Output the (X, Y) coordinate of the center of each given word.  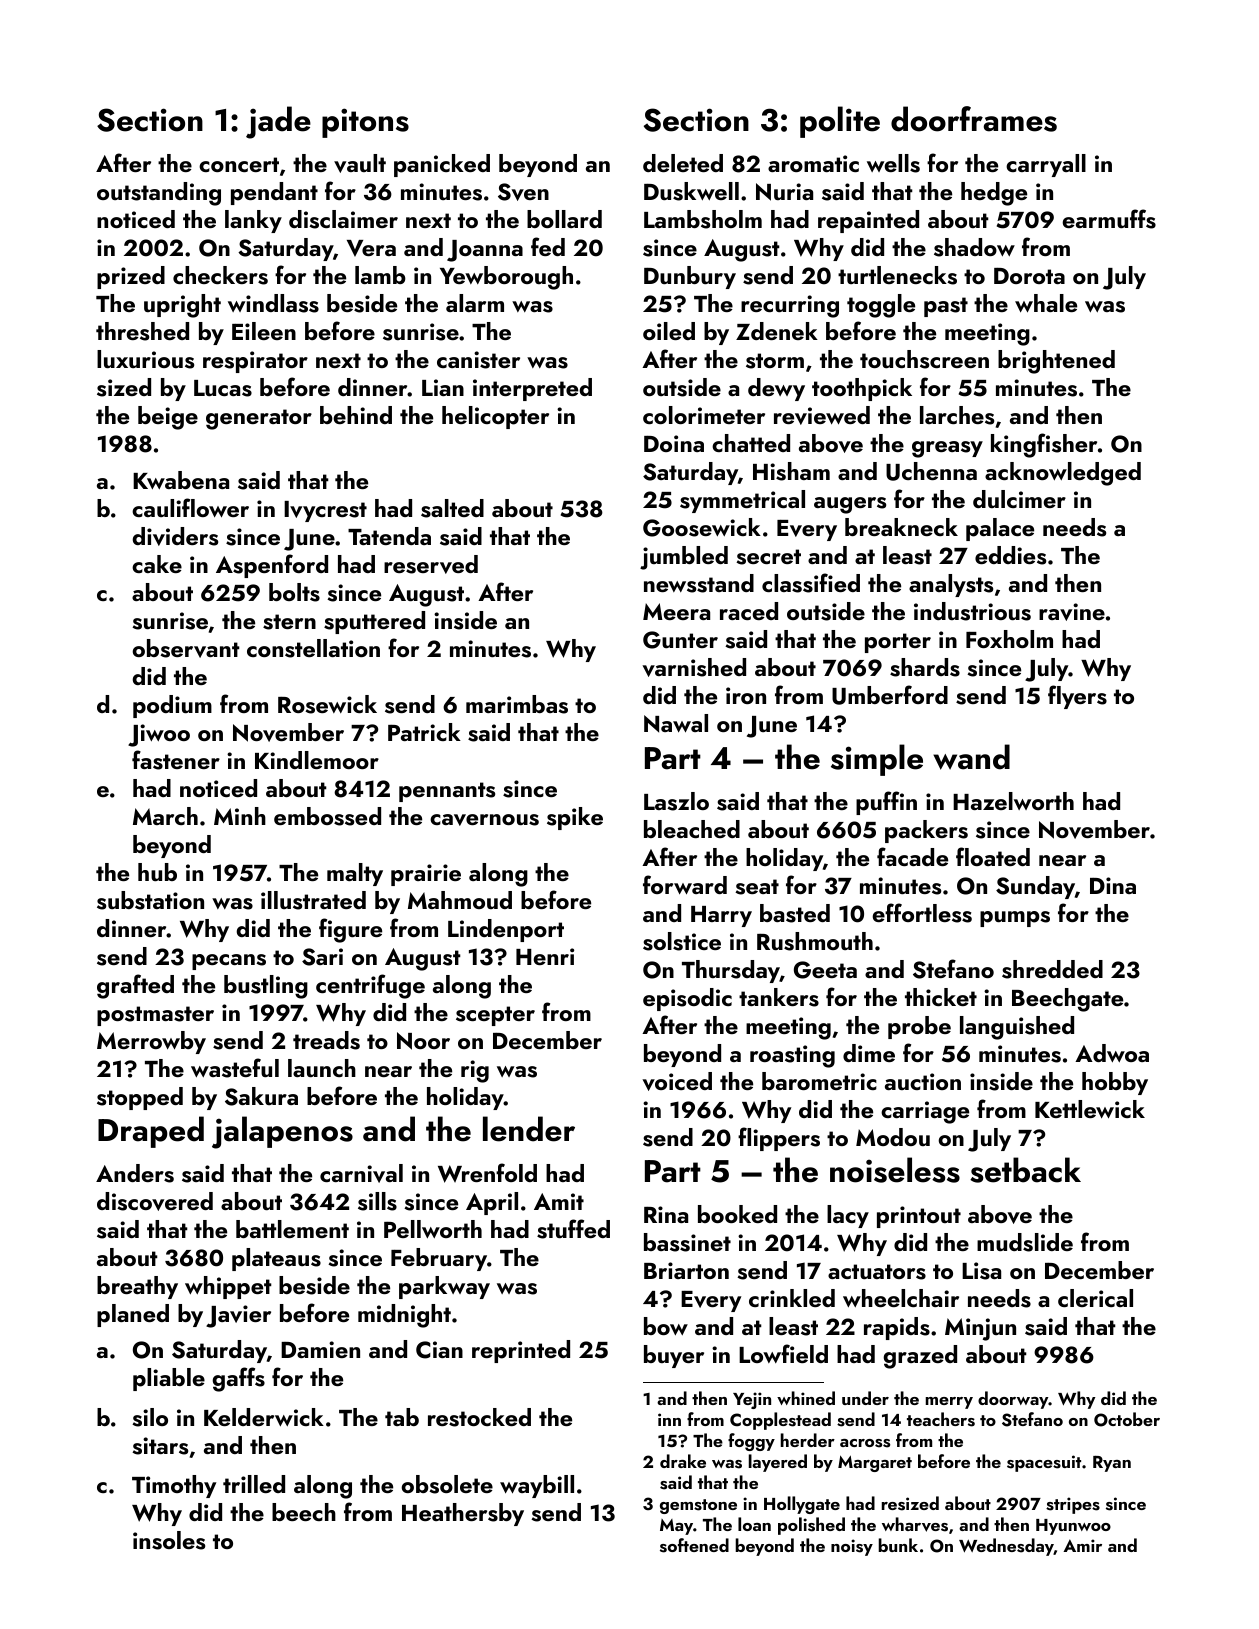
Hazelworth (1013, 801)
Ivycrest (325, 511)
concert (239, 164)
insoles (169, 1540)
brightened (1056, 362)
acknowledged (1063, 474)
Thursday (731, 971)
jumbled (684, 558)
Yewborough (506, 278)
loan (754, 1524)
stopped (140, 1098)
